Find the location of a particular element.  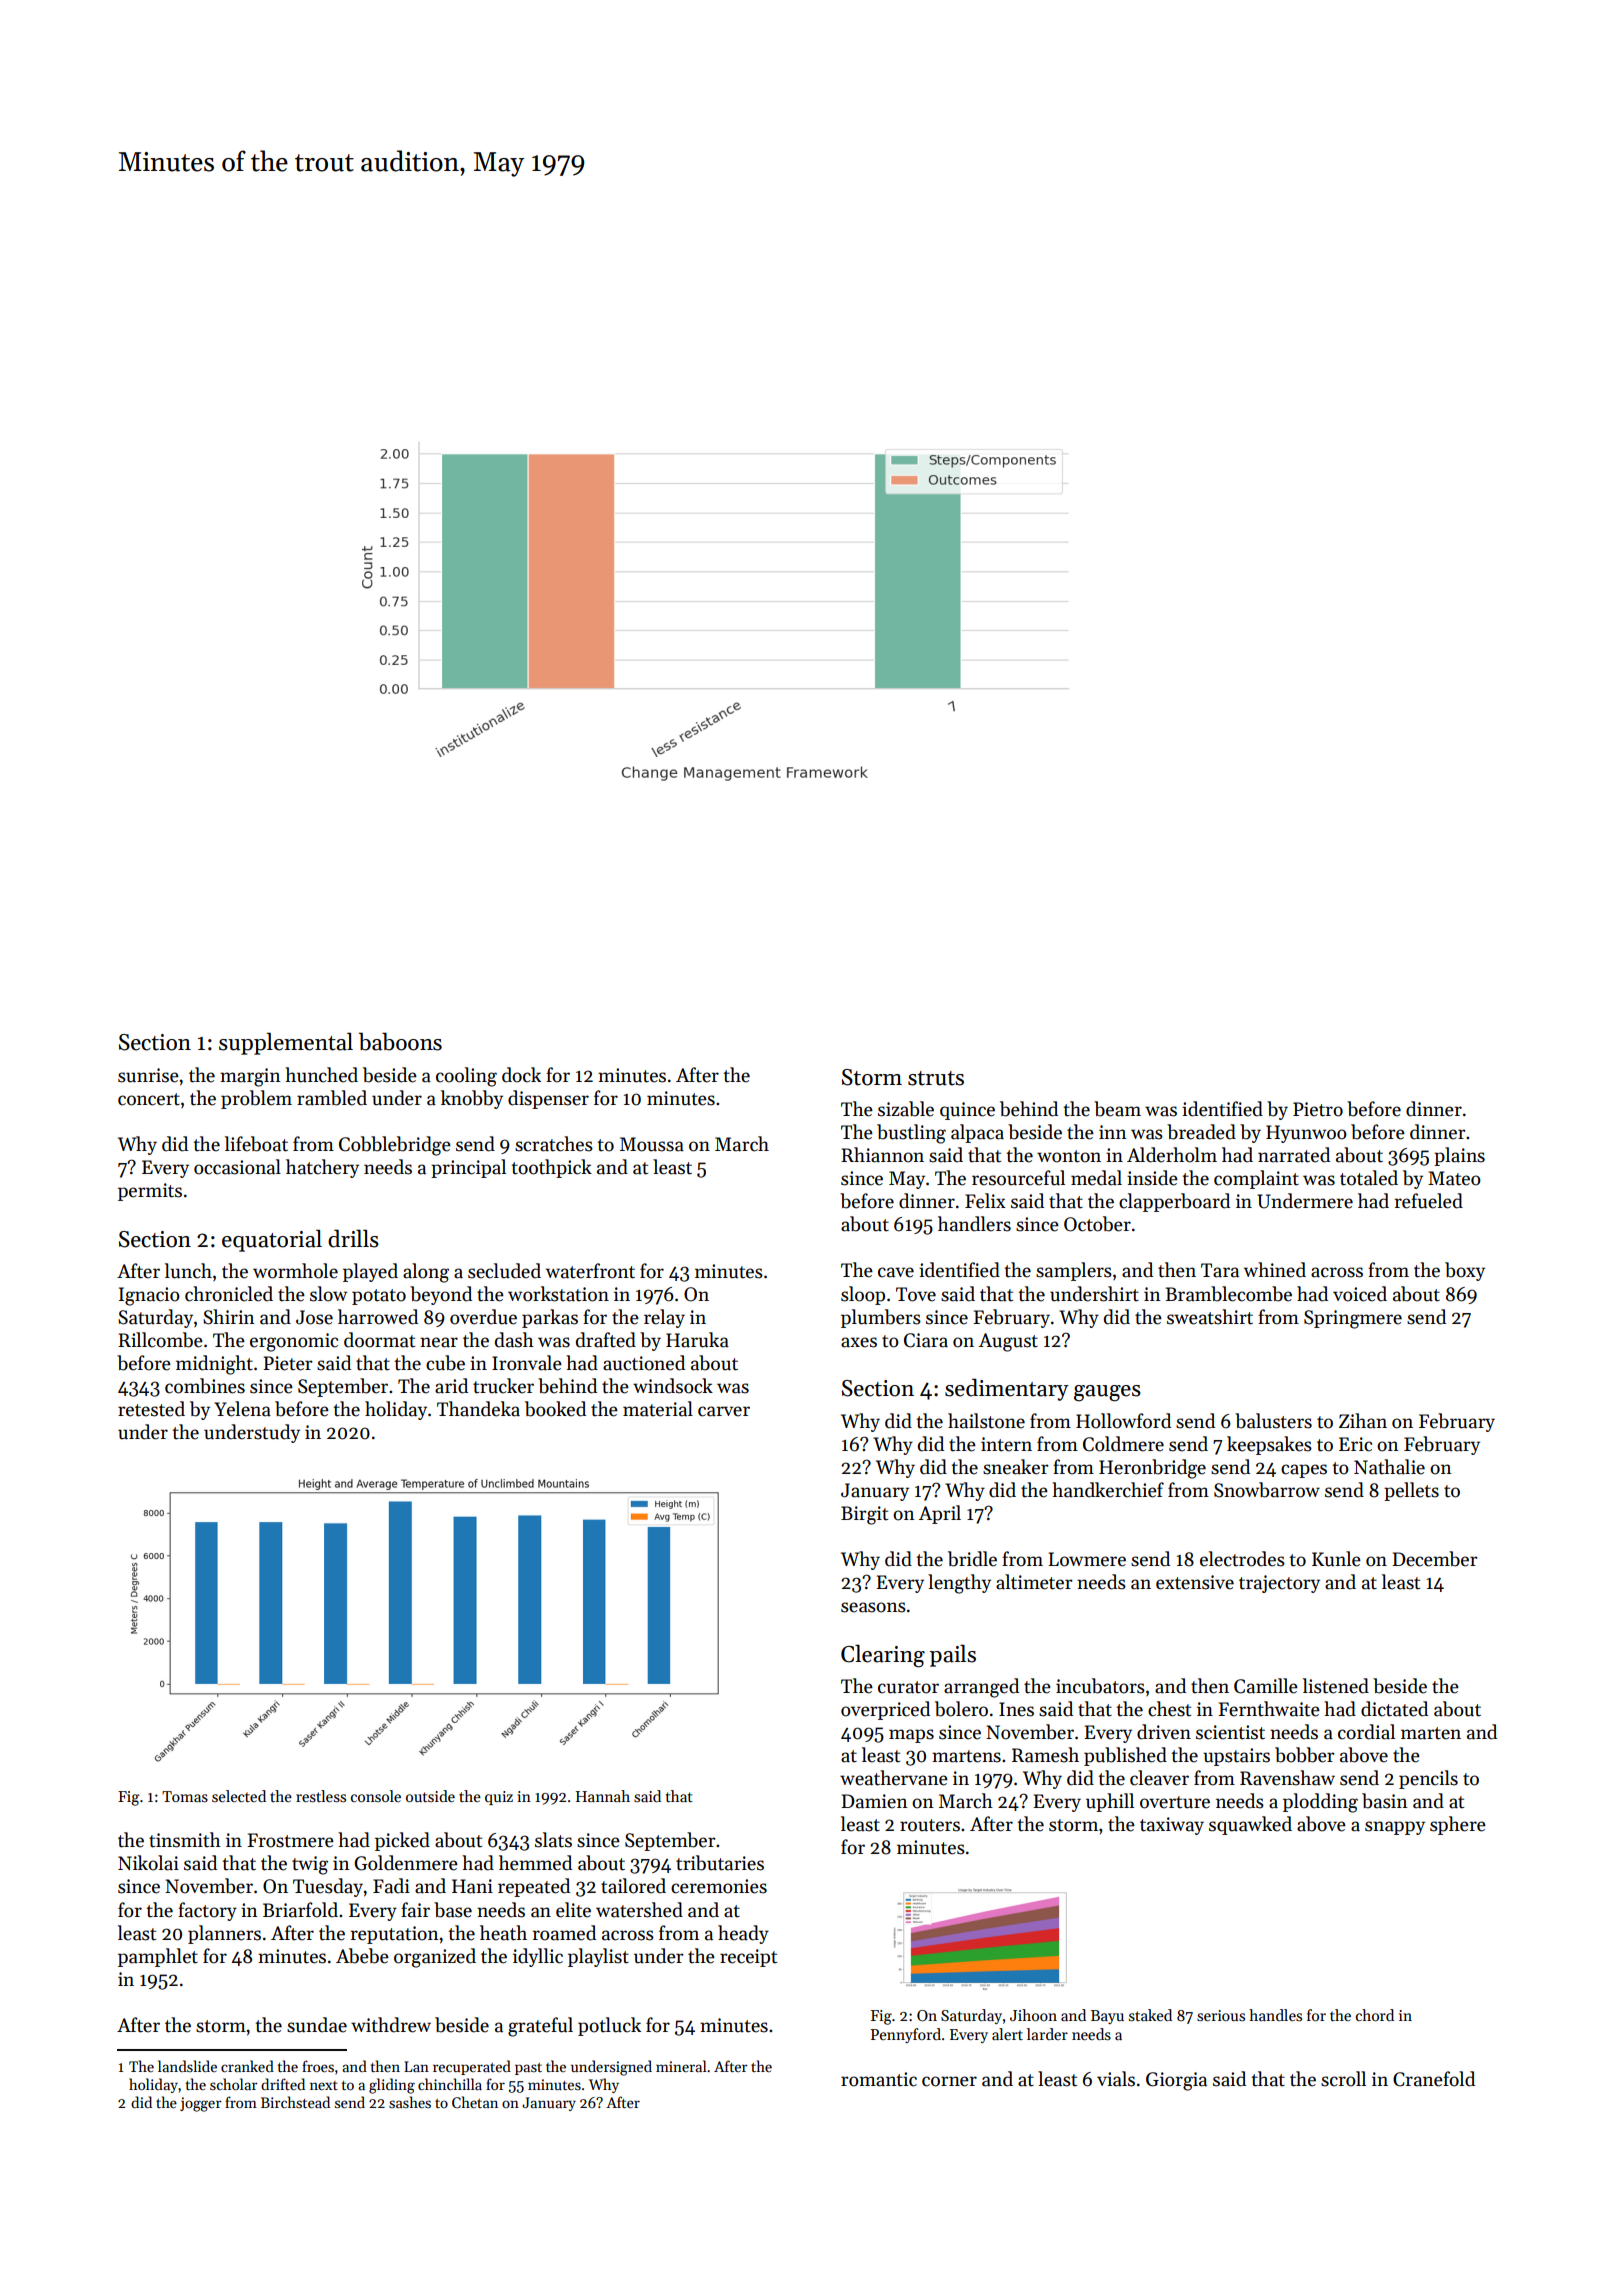

baboons is located at coordinates (400, 1041).
